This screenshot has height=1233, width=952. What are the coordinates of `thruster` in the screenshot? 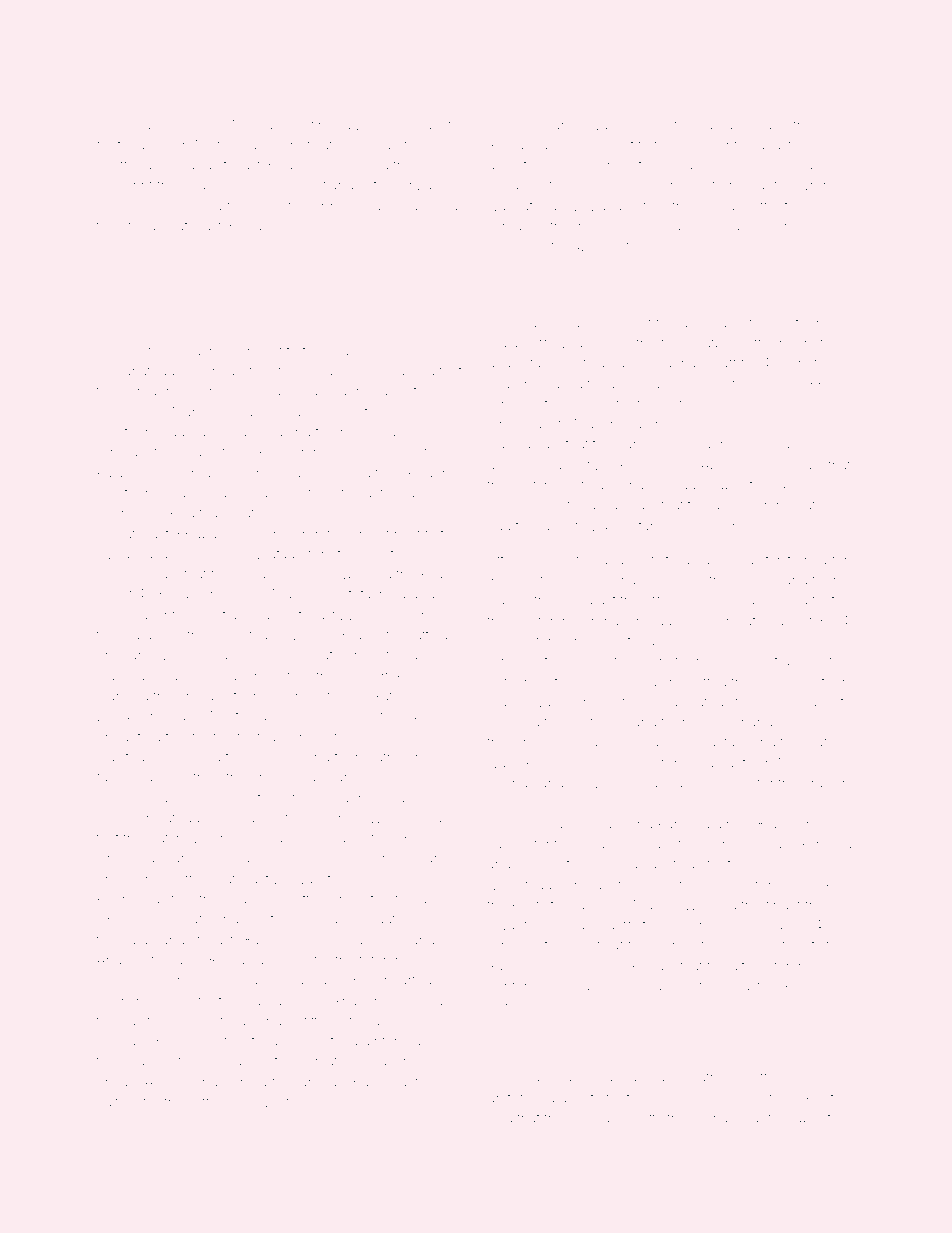 It's located at (120, 226).
